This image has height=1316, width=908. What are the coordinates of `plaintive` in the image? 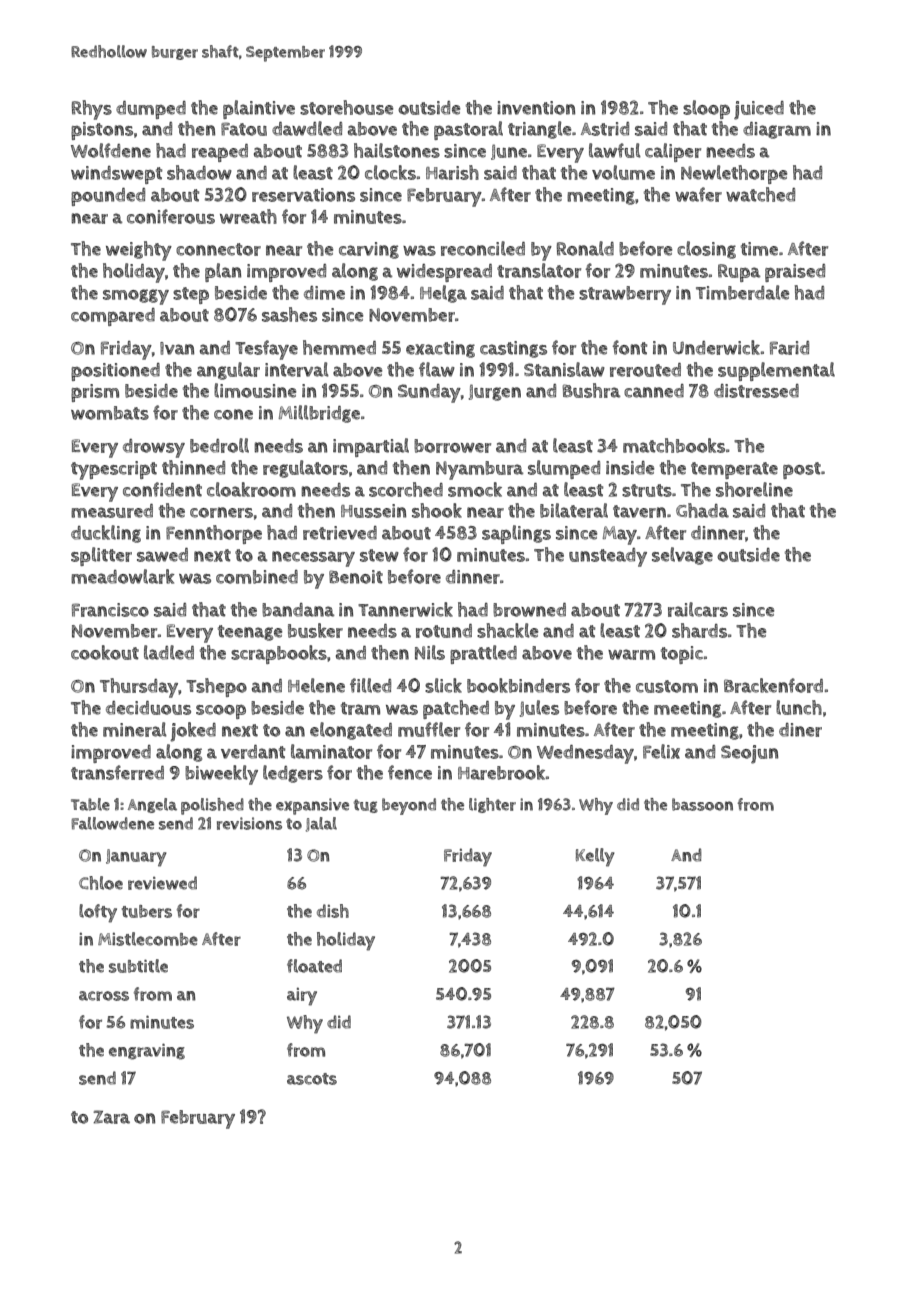 It's located at (259, 109).
